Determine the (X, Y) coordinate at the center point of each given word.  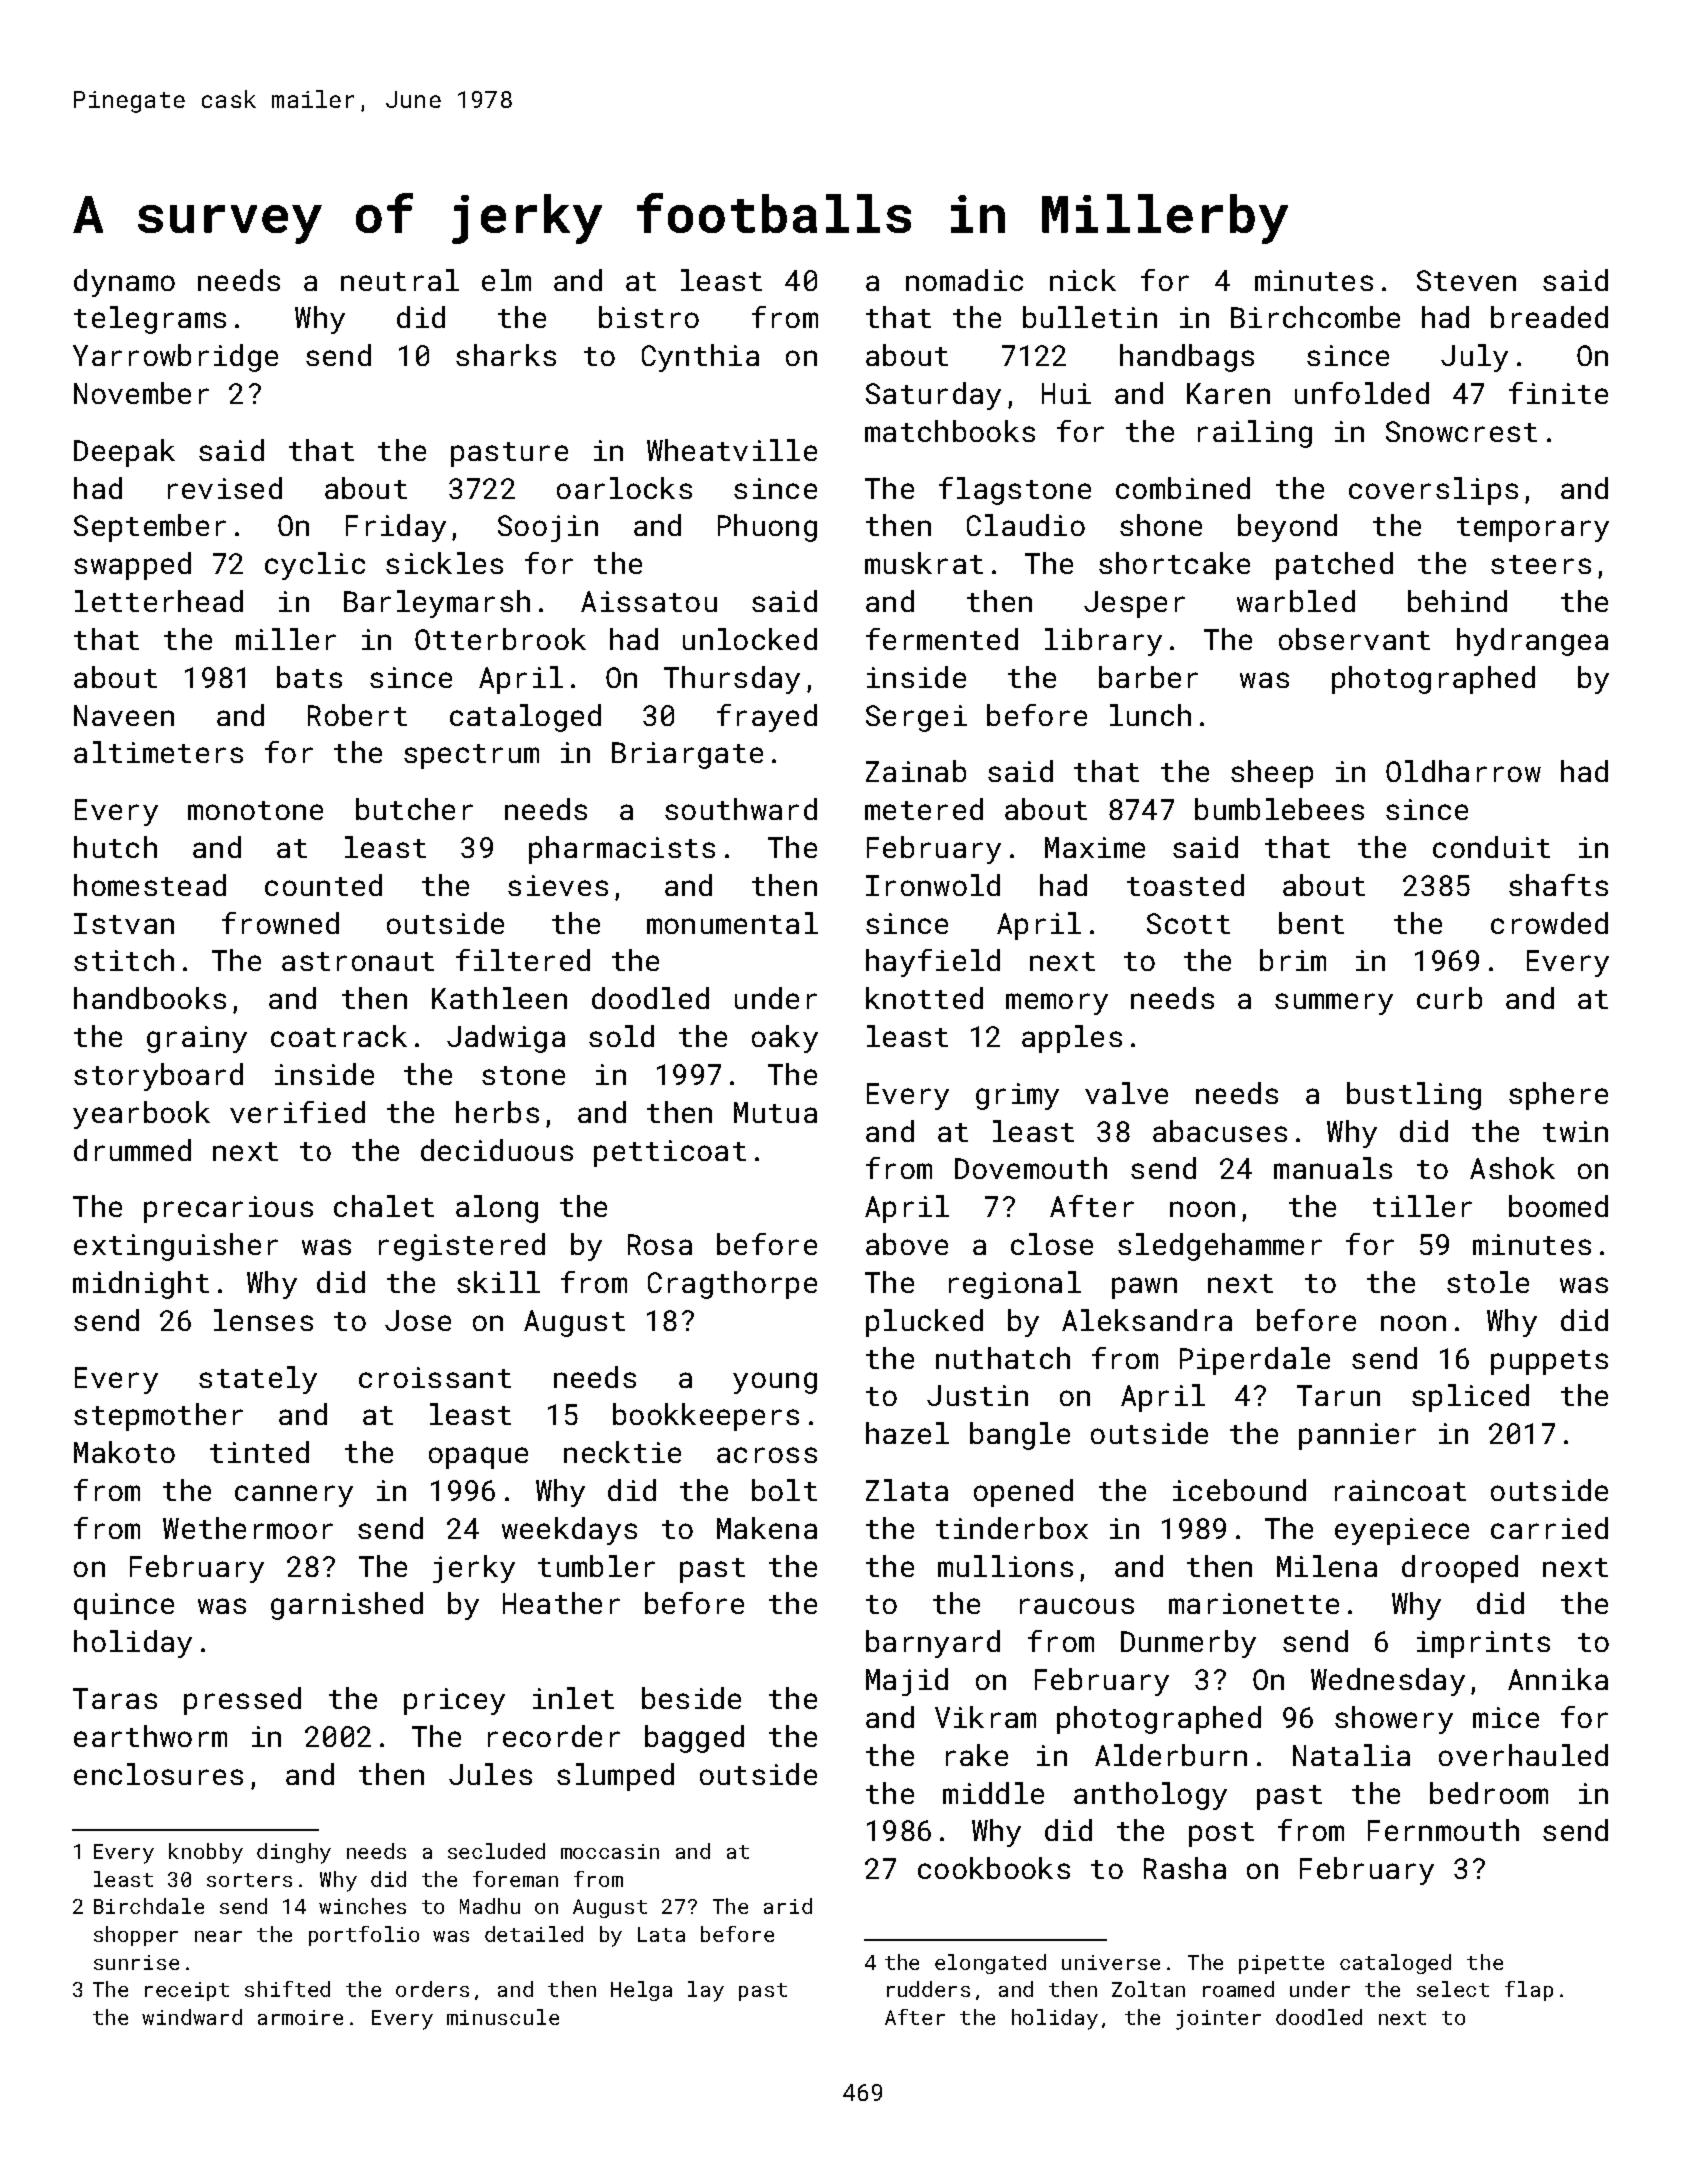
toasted (1185, 885)
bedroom (1489, 1793)
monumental (732, 923)
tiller (1422, 1206)
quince (124, 1606)
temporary (1533, 529)
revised (225, 488)
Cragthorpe (732, 1285)
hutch (115, 847)
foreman (515, 1879)
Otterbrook (500, 639)
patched (1334, 566)
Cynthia (700, 358)
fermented (942, 639)
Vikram (985, 1717)
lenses (263, 1320)
